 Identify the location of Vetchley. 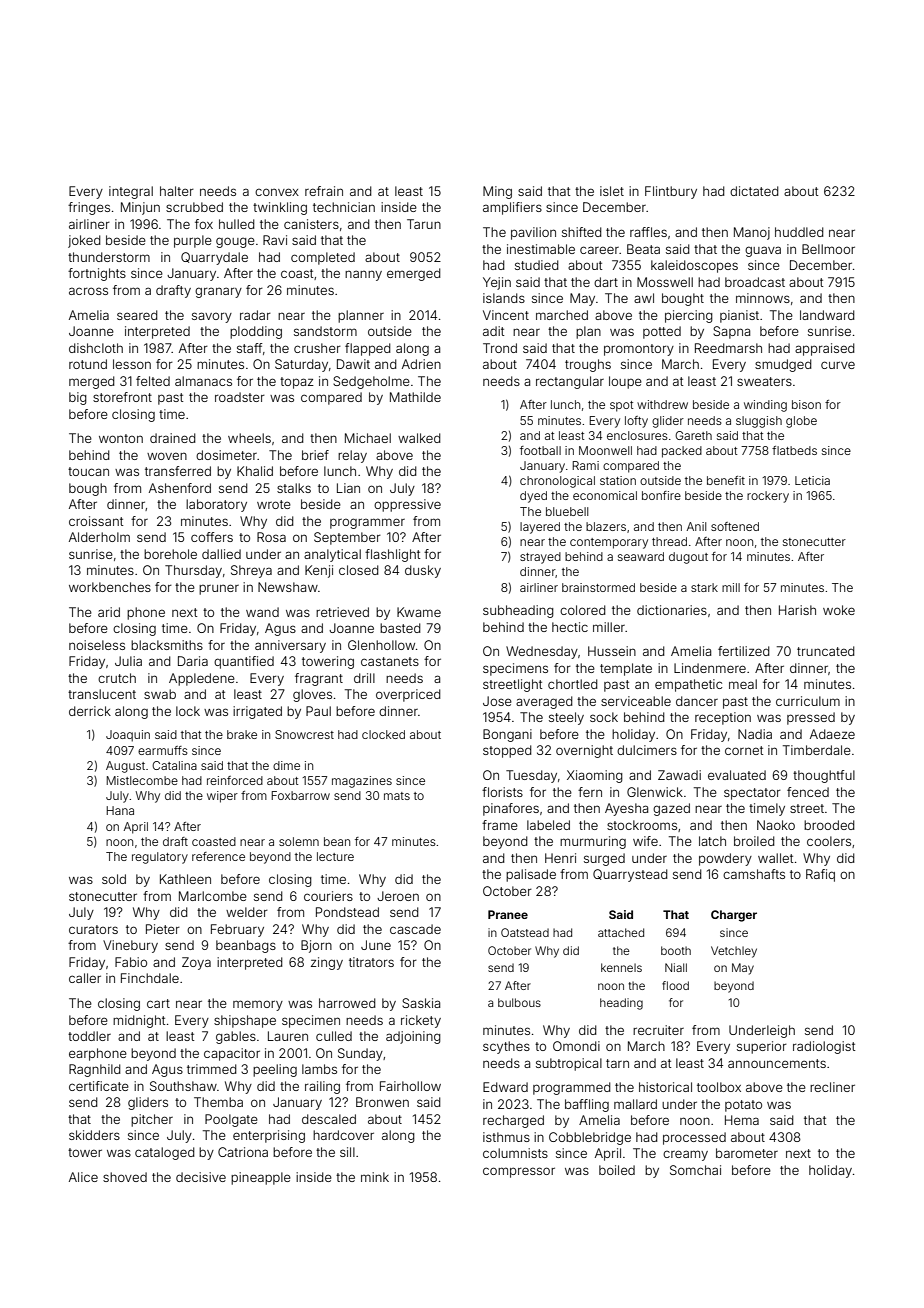
(734, 952).
